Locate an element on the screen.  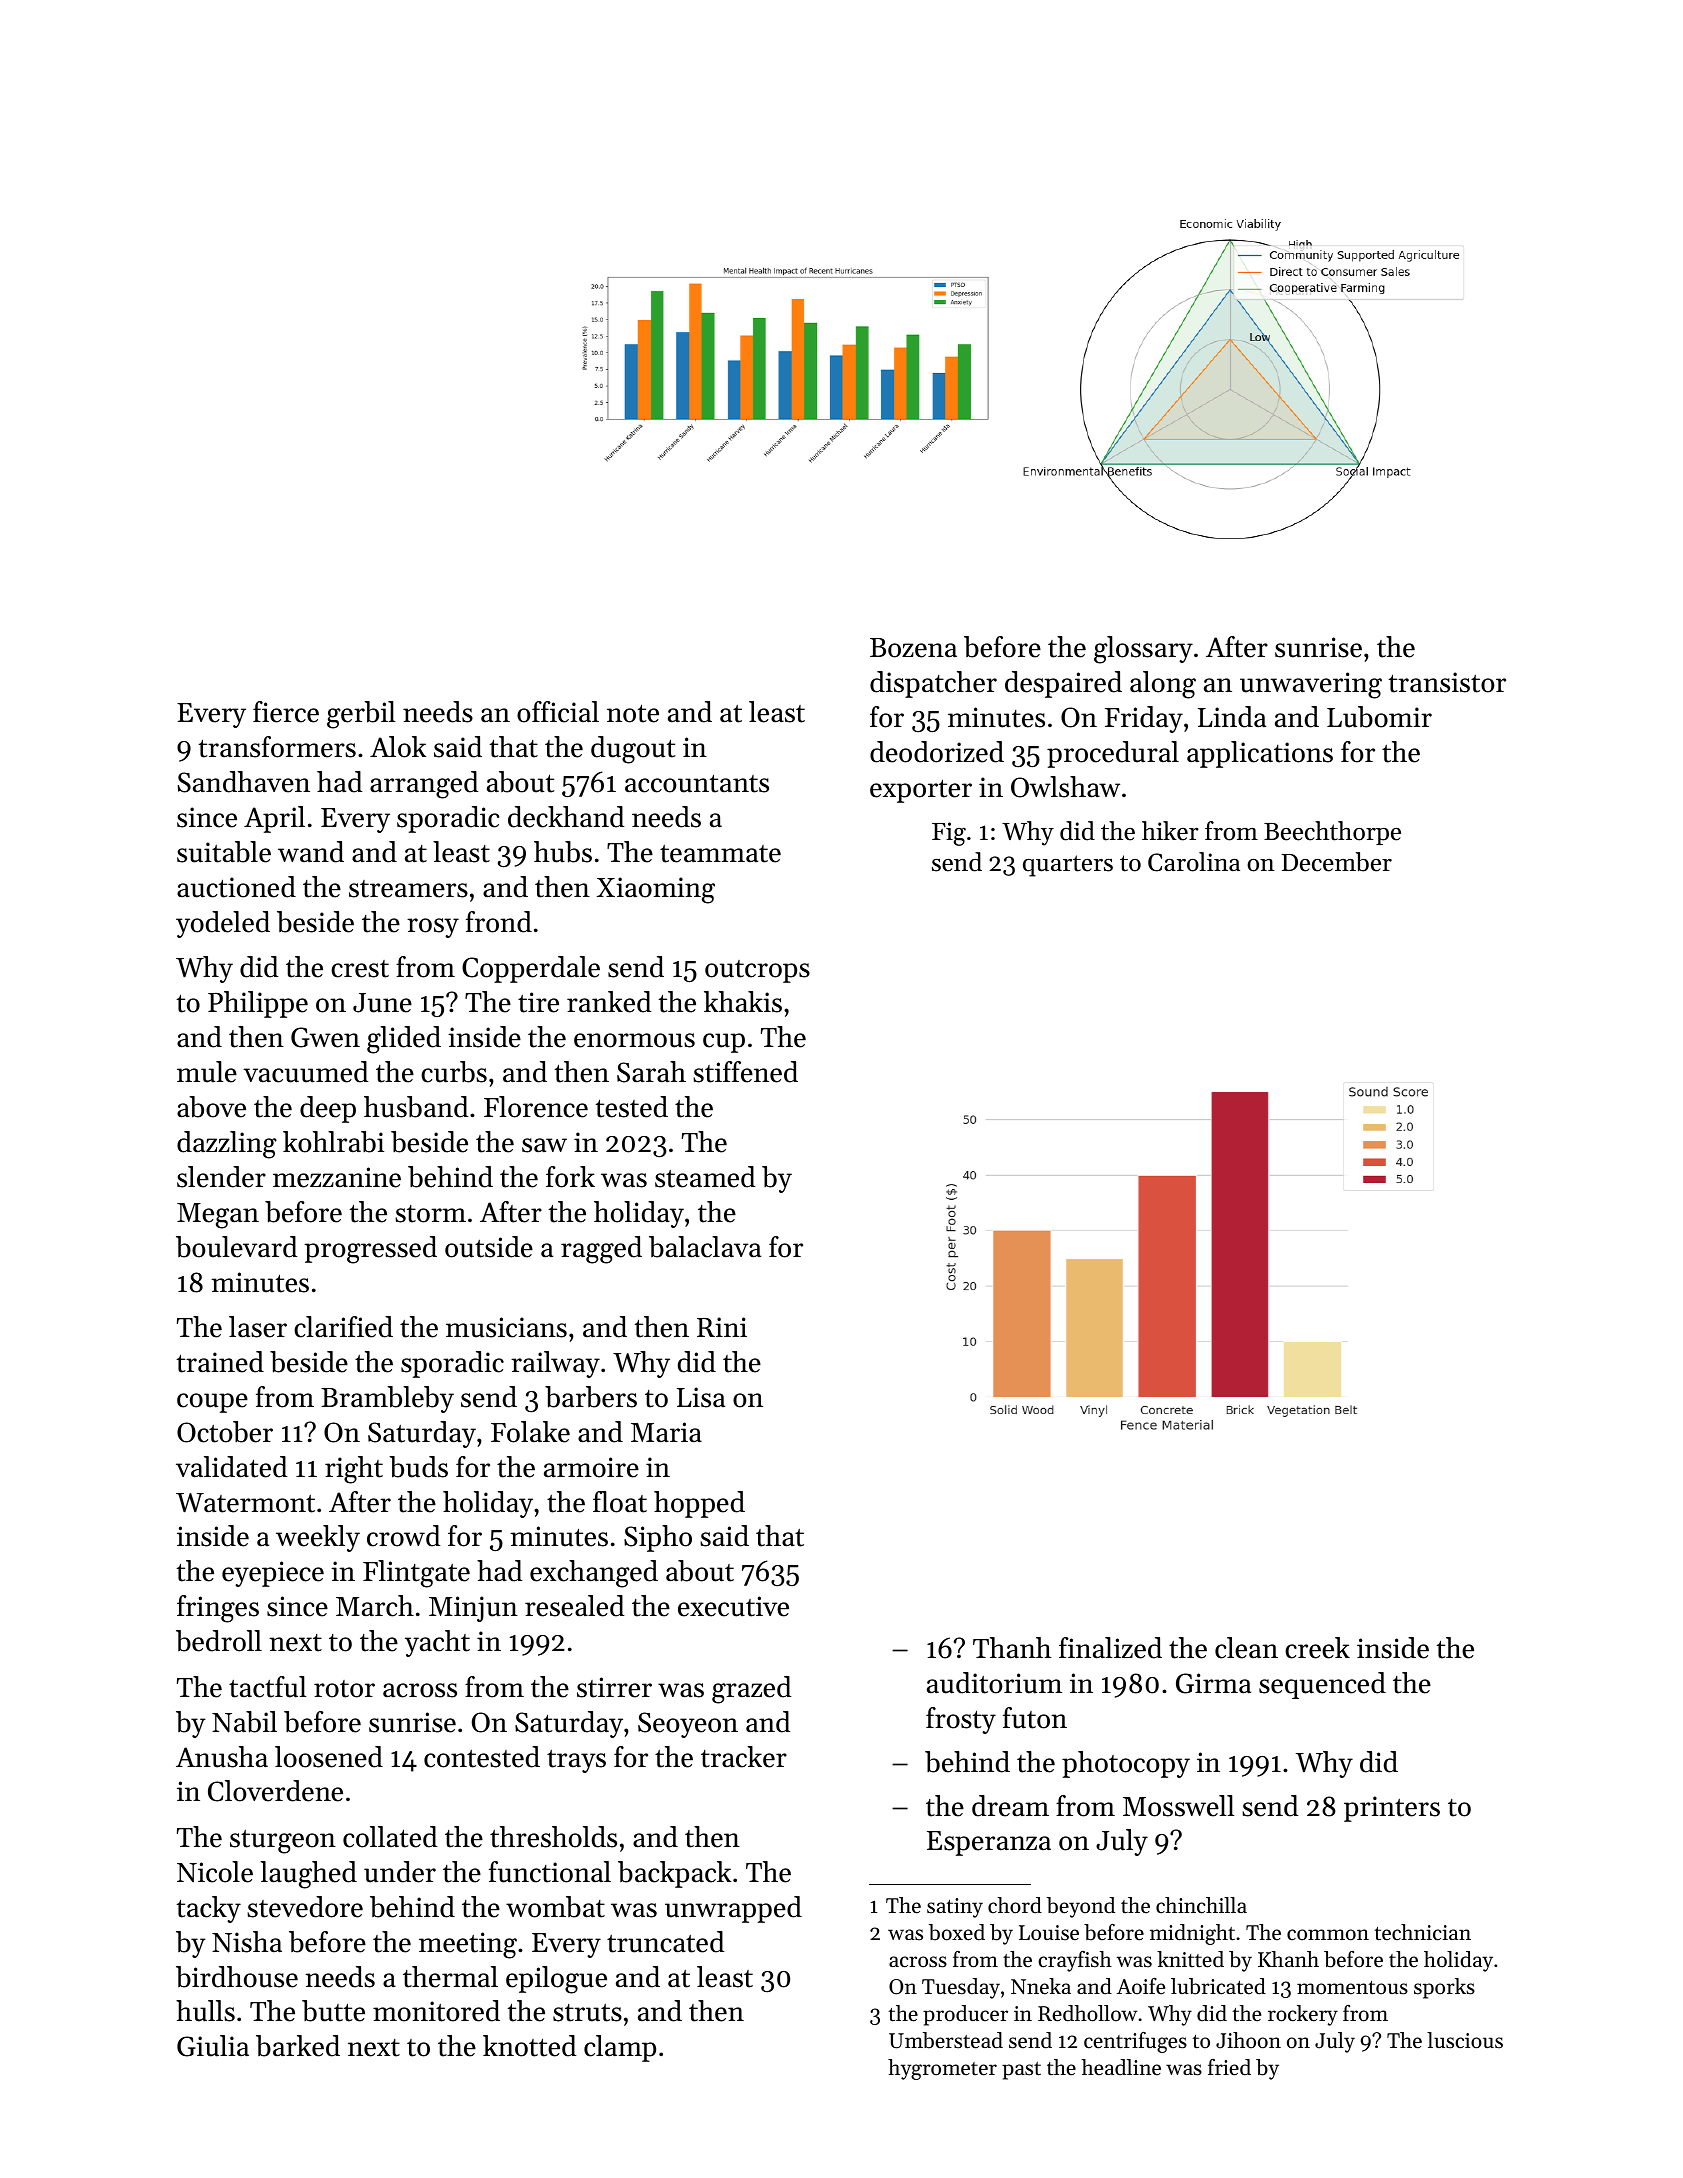
frond is located at coordinates (499, 922).
